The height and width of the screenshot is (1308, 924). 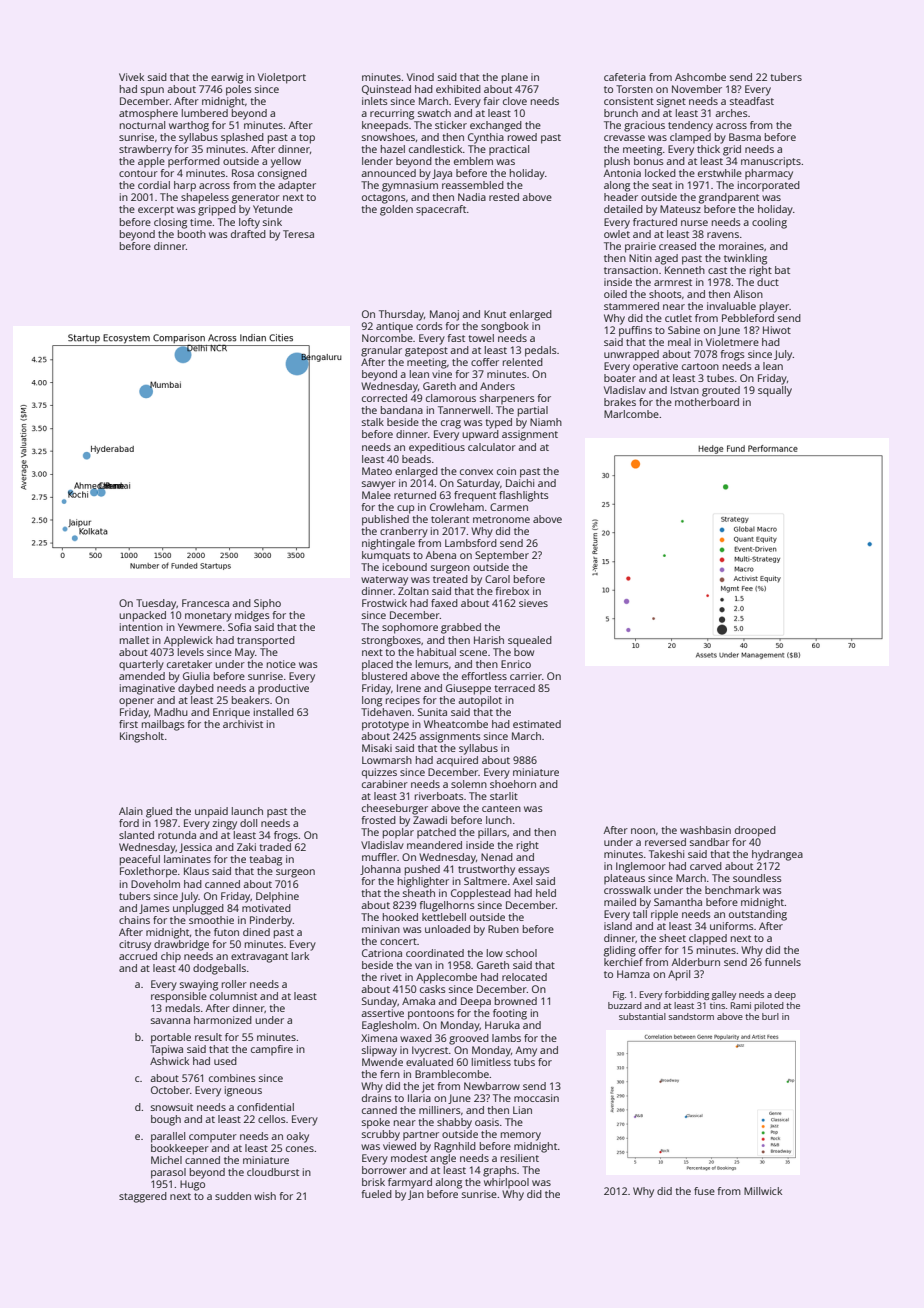 I want to click on archivist, so click(x=243, y=724).
